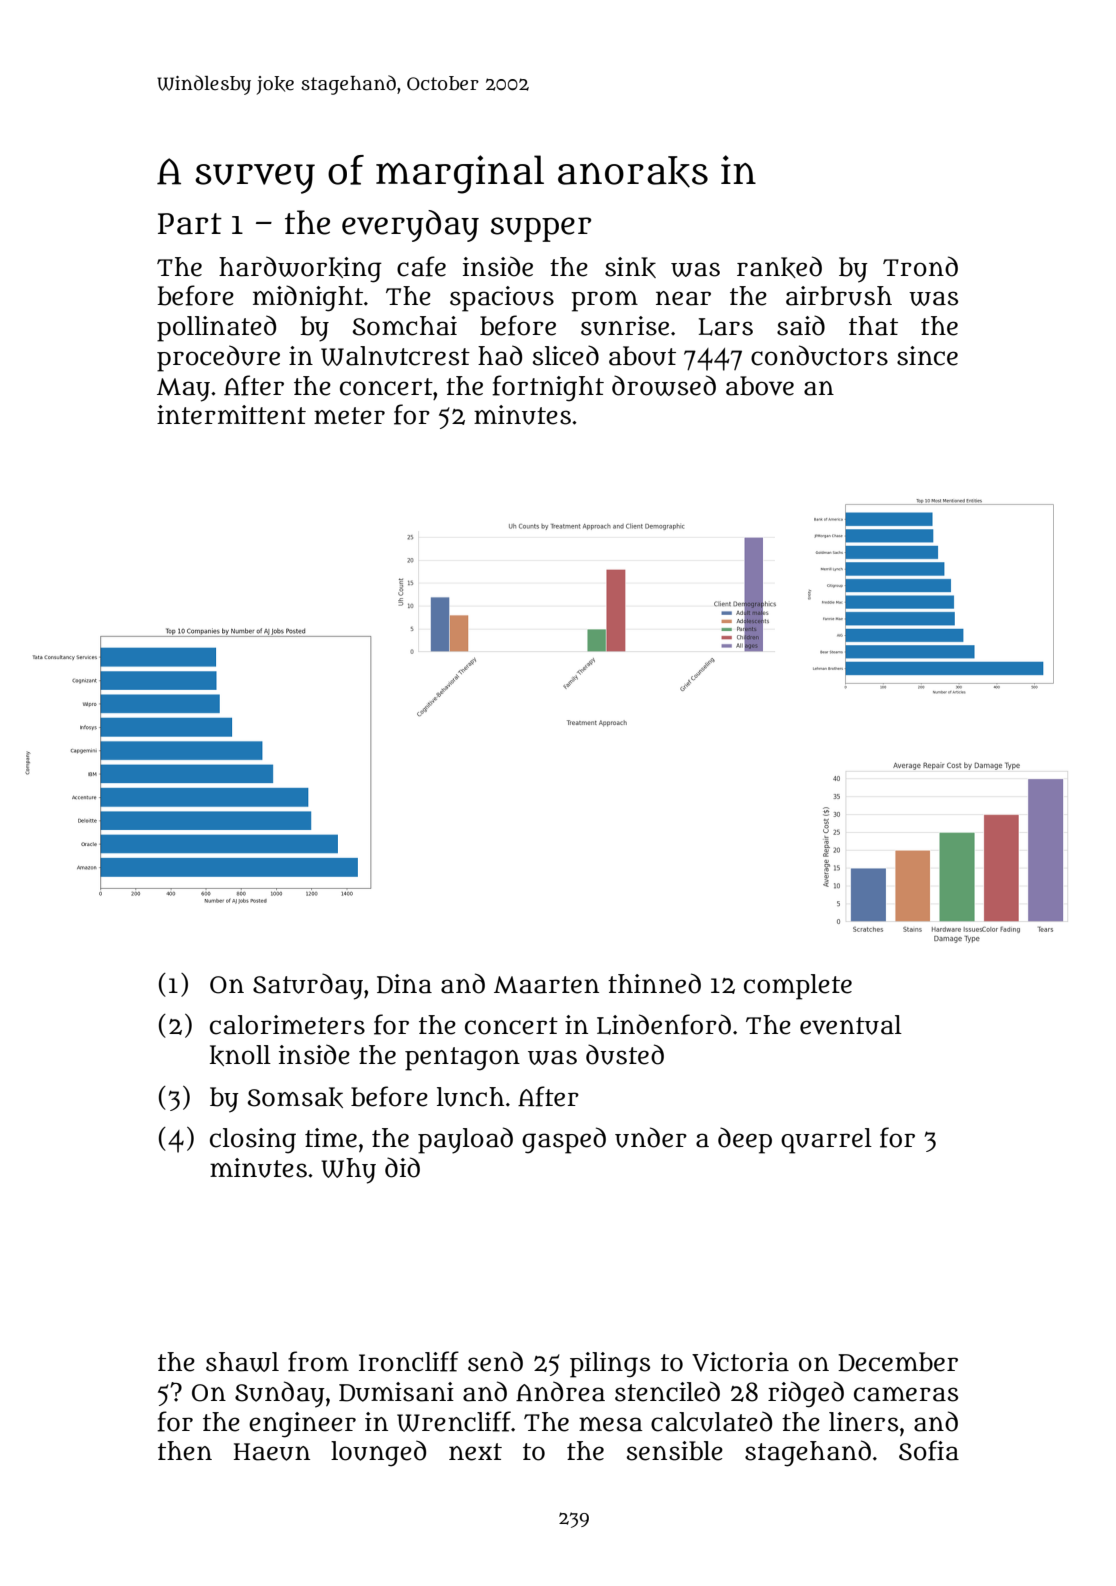 The height and width of the screenshot is (1586, 1116). What do you see at coordinates (664, 385) in the screenshot?
I see `drowsed` at bounding box center [664, 385].
